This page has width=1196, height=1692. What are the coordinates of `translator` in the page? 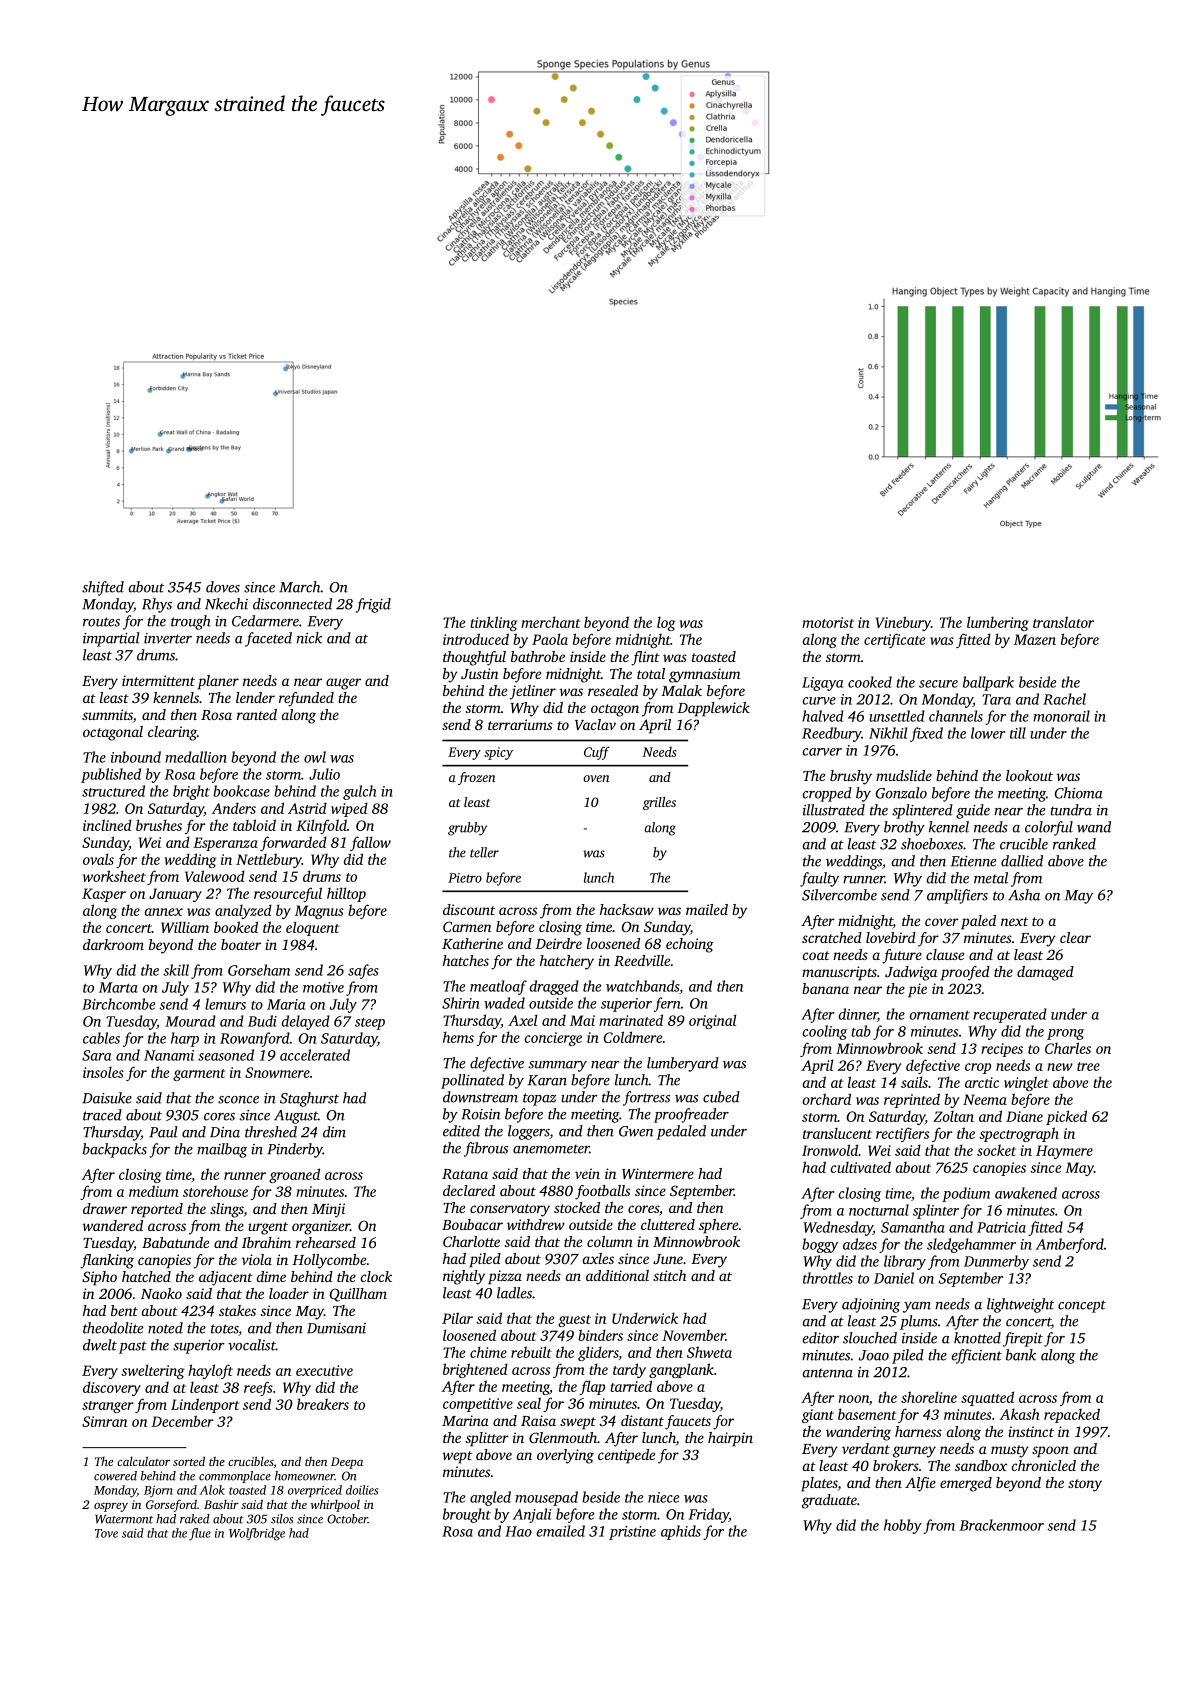 It's located at (1063, 622).
